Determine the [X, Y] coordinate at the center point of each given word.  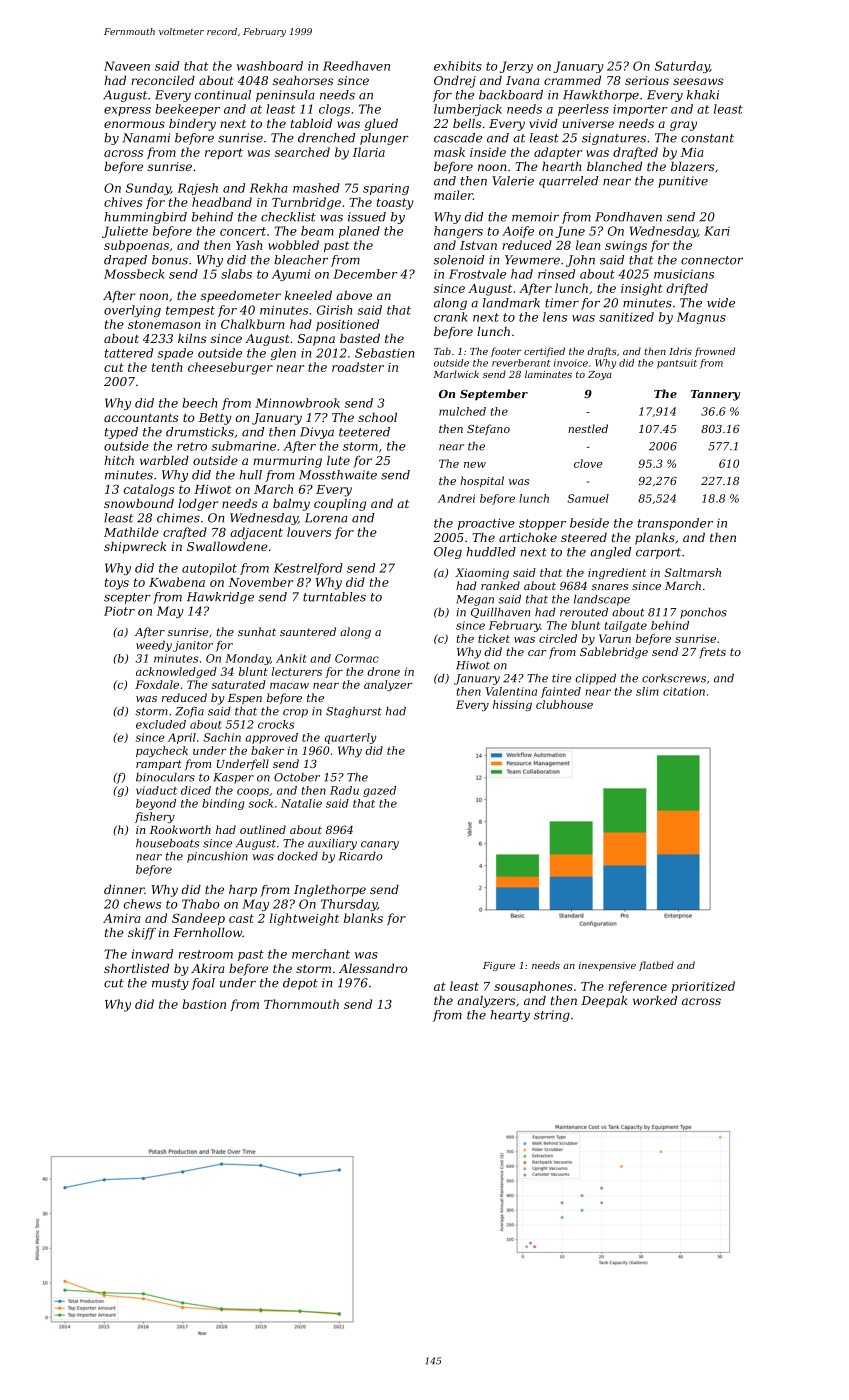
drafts [602, 352]
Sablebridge [614, 653]
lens [555, 317]
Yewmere [532, 260]
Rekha [269, 188]
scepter [127, 598]
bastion [204, 1004]
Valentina [511, 691]
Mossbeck [134, 274]
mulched [462, 411]
